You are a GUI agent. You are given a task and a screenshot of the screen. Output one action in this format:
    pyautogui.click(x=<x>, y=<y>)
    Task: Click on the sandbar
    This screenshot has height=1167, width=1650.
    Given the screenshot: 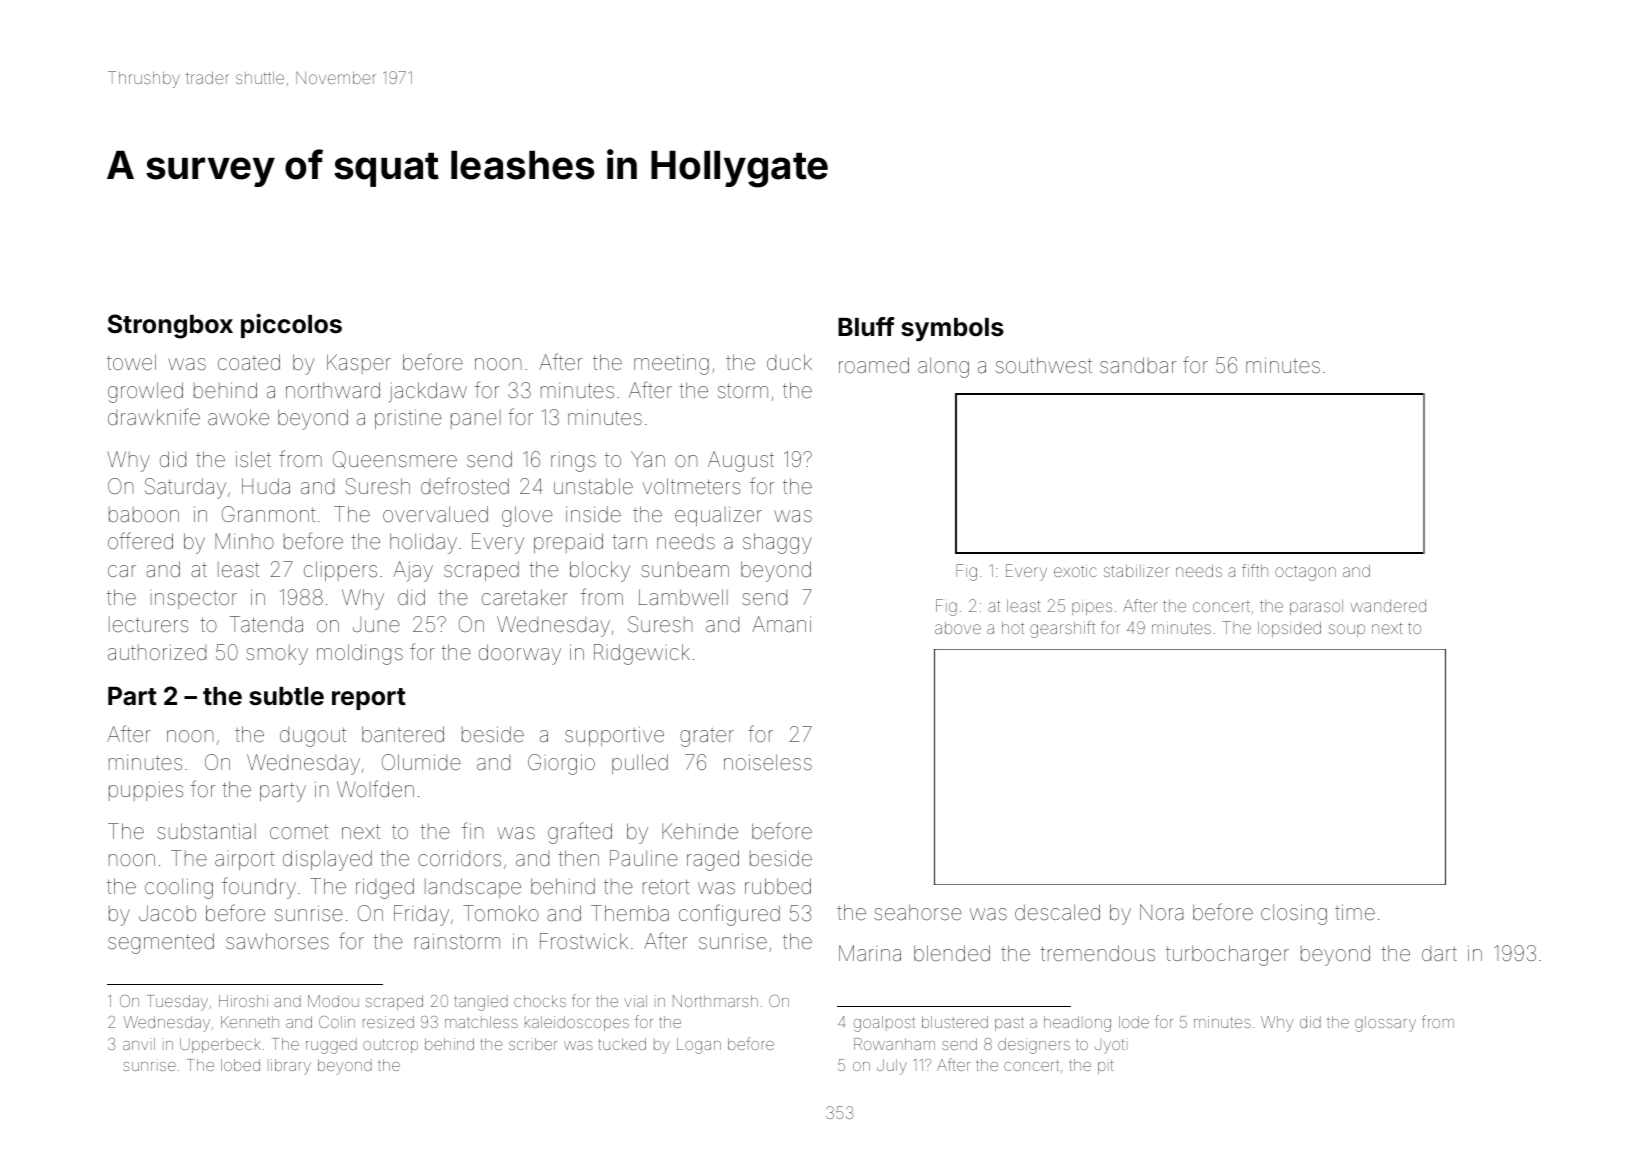 What is the action you would take?
    pyautogui.click(x=1138, y=365)
